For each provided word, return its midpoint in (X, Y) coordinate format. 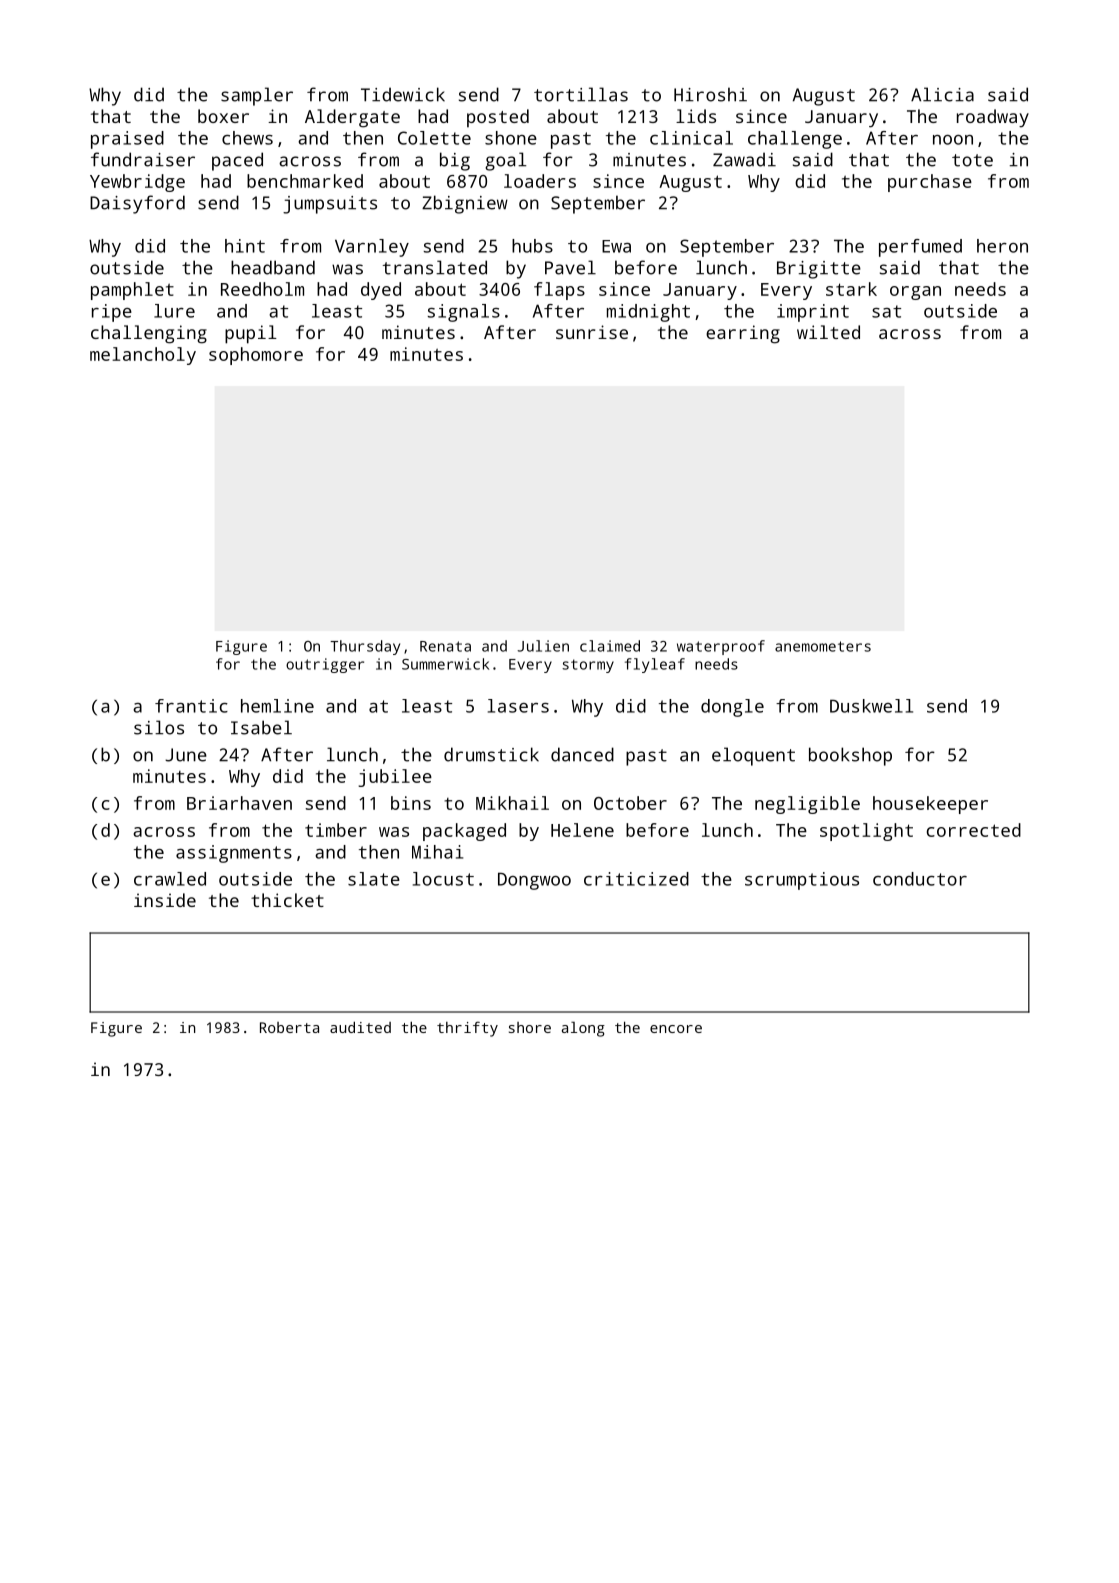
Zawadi (744, 159)
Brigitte (819, 270)
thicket (287, 900)
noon (953, 140)
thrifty (467, 1029)
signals (464, 313)
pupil (251, 334)
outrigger (325, 665)
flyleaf (655, 665)
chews (247, 138)
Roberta (289, 1027)
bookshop (850, 756)
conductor (920, 879)
